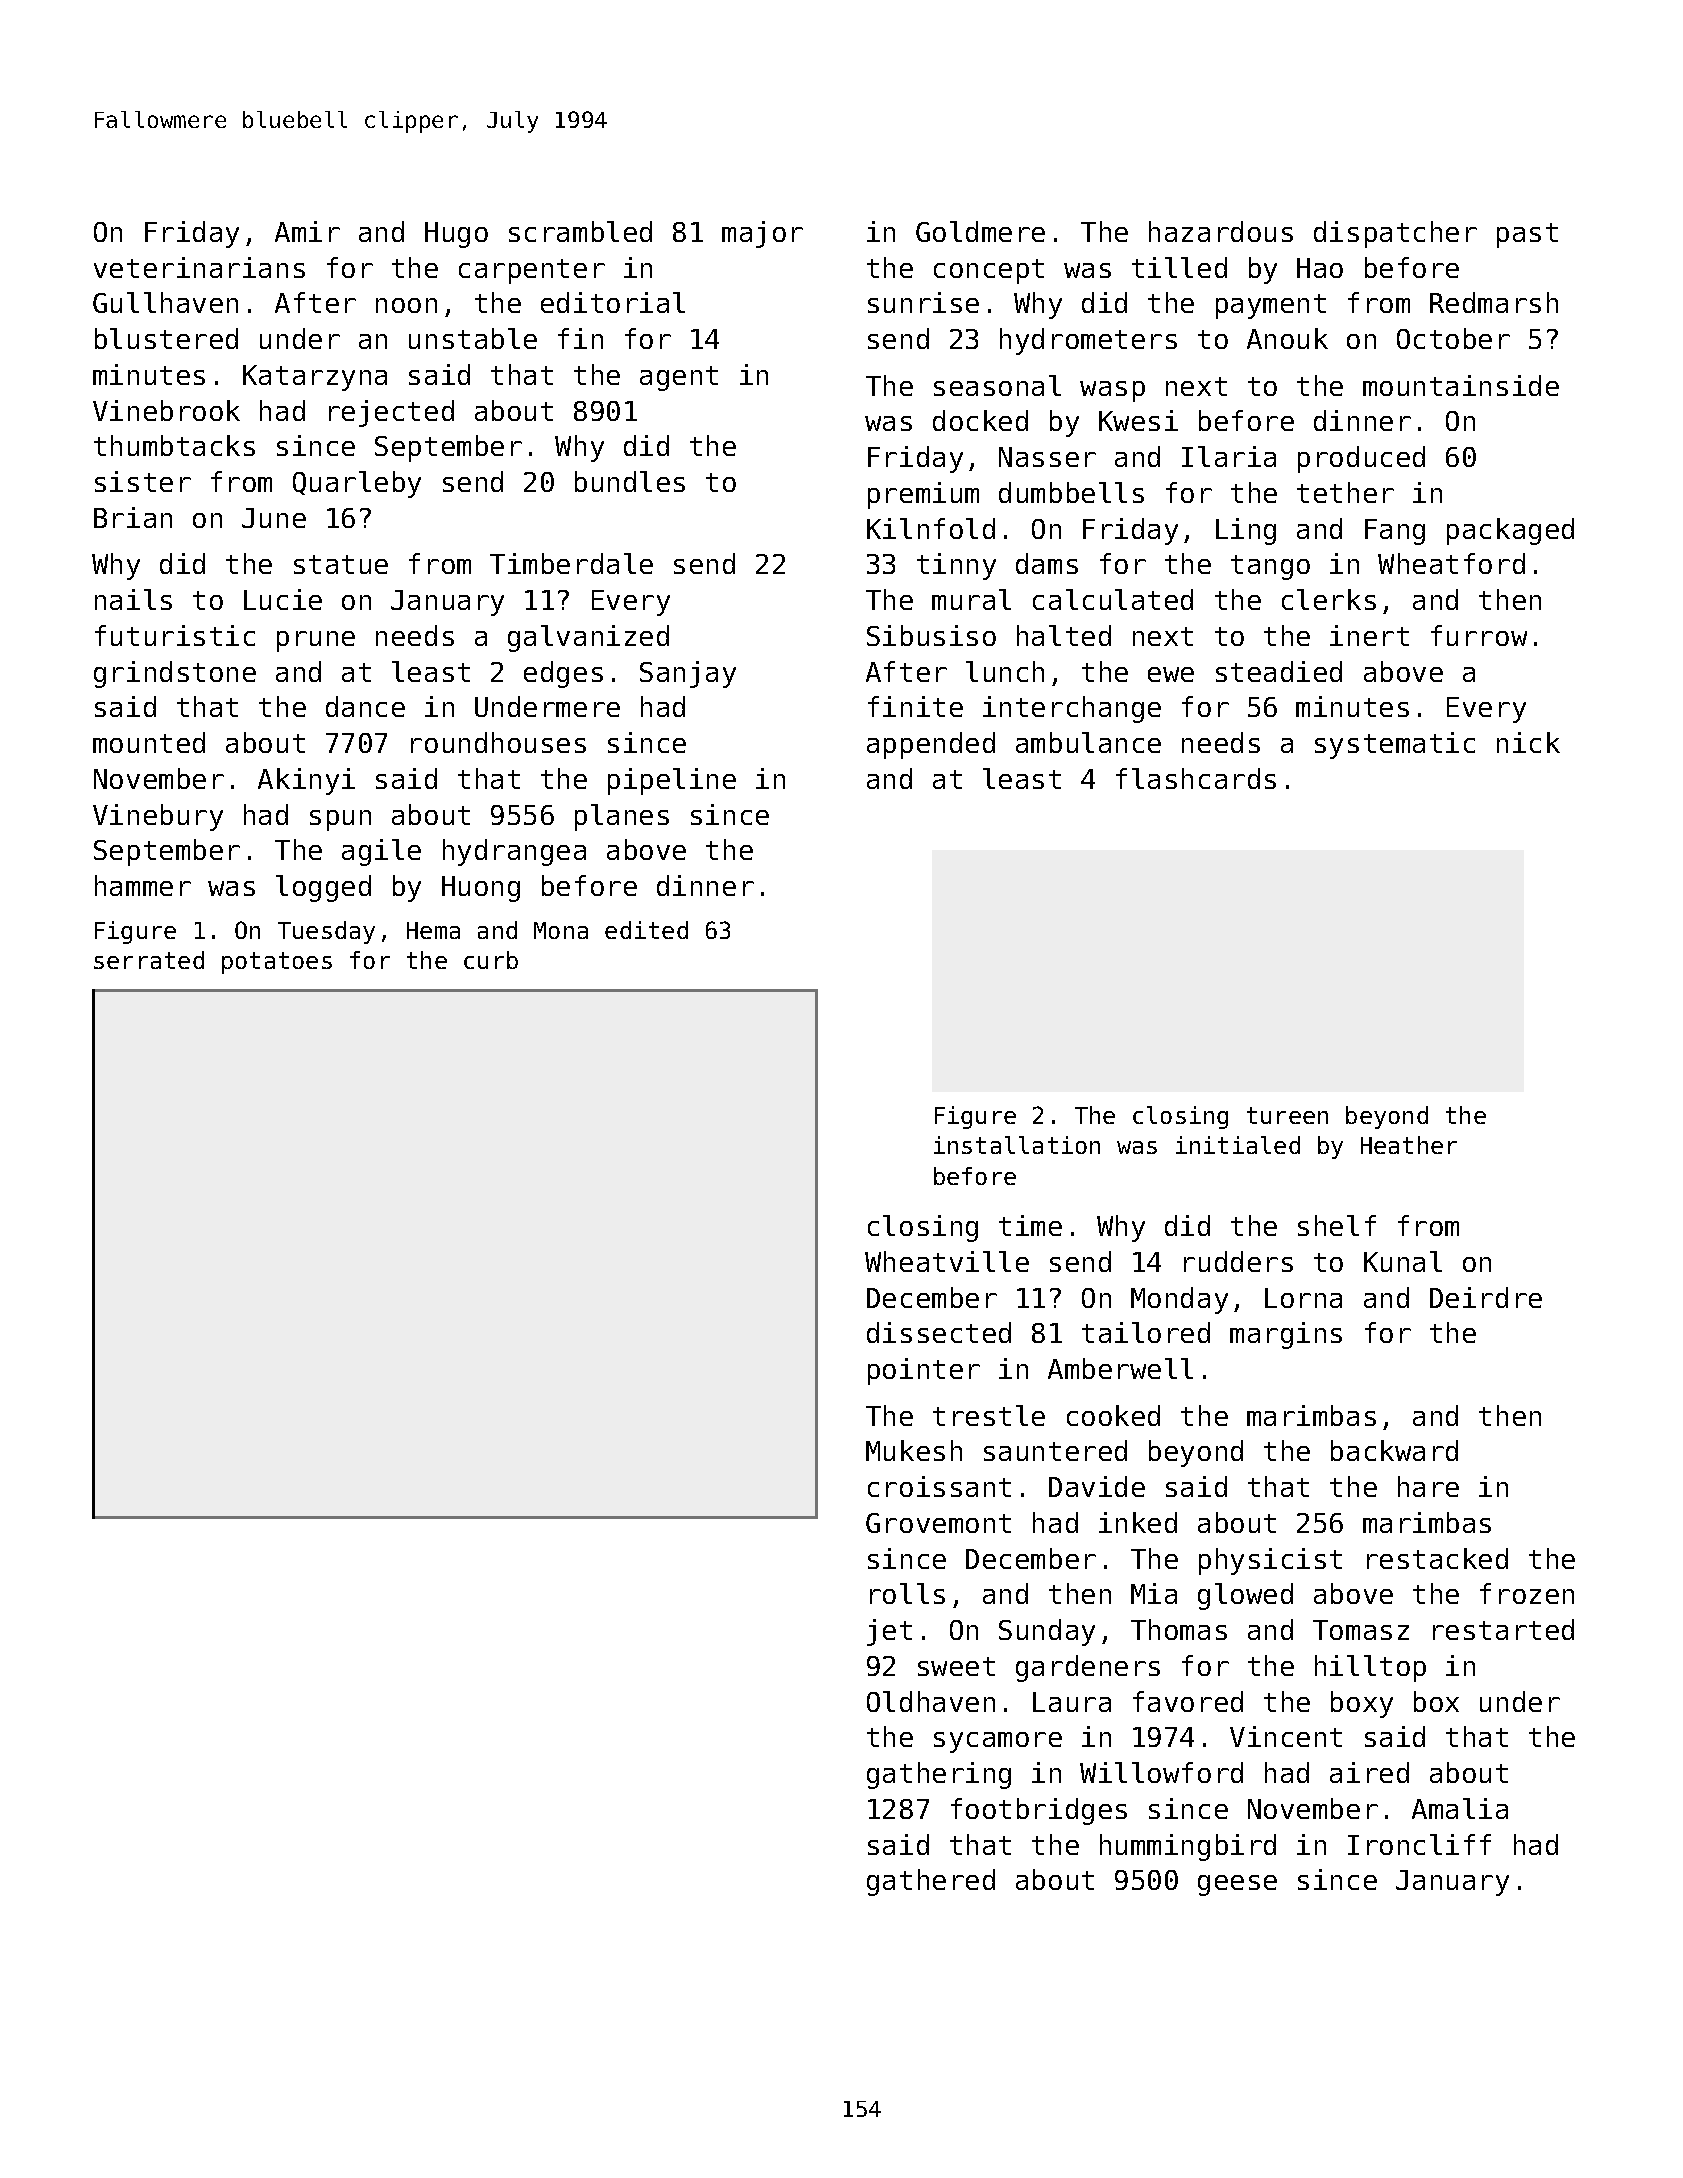 The width and height of the image is (1683, 2178). Describe the element at coordinates (307, 231) in the image. I see `Amir` at that location.
